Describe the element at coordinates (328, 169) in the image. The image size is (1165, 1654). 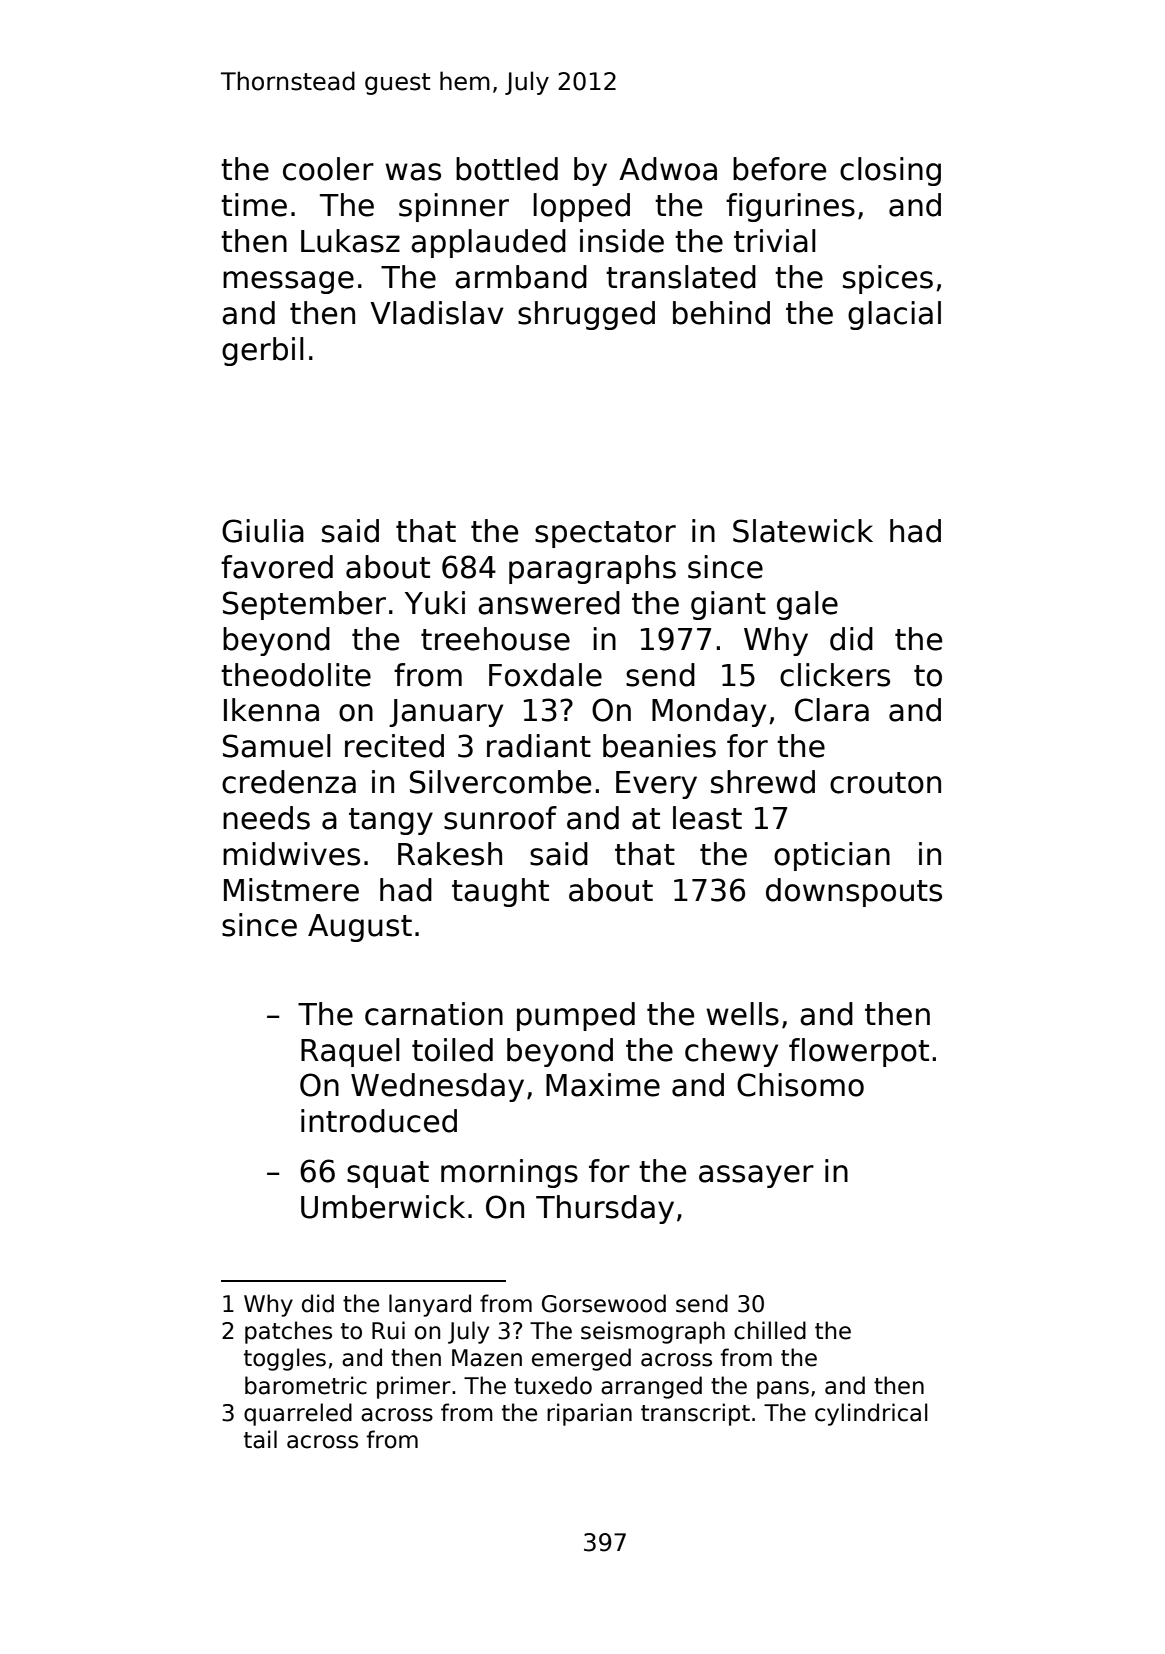
I see `cooler` at that location.
